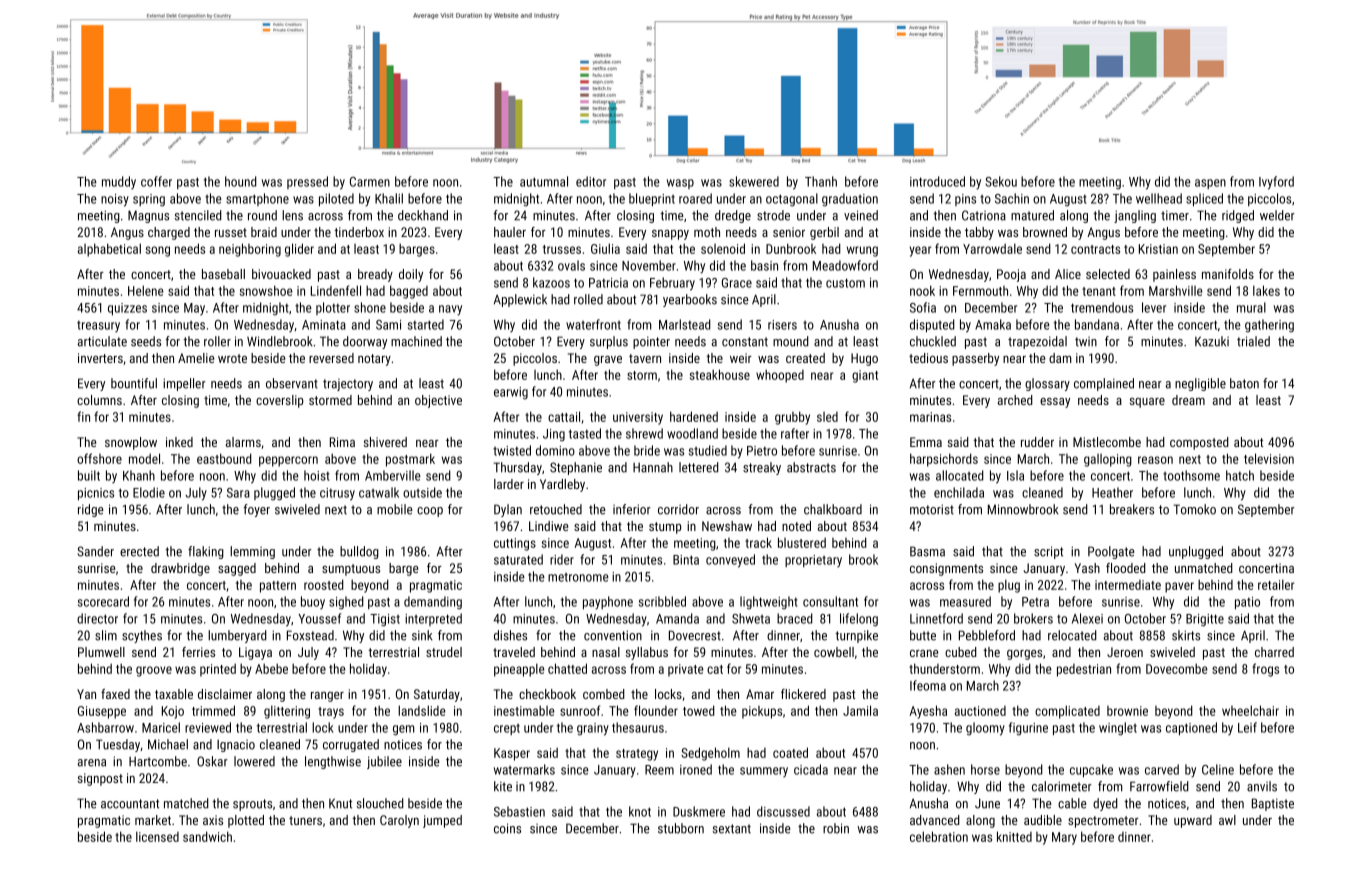 The width and height of the page is (1372, 887). Describe the element at coordinates (101, 652) in the page. I see `Plumwell` at that location.
